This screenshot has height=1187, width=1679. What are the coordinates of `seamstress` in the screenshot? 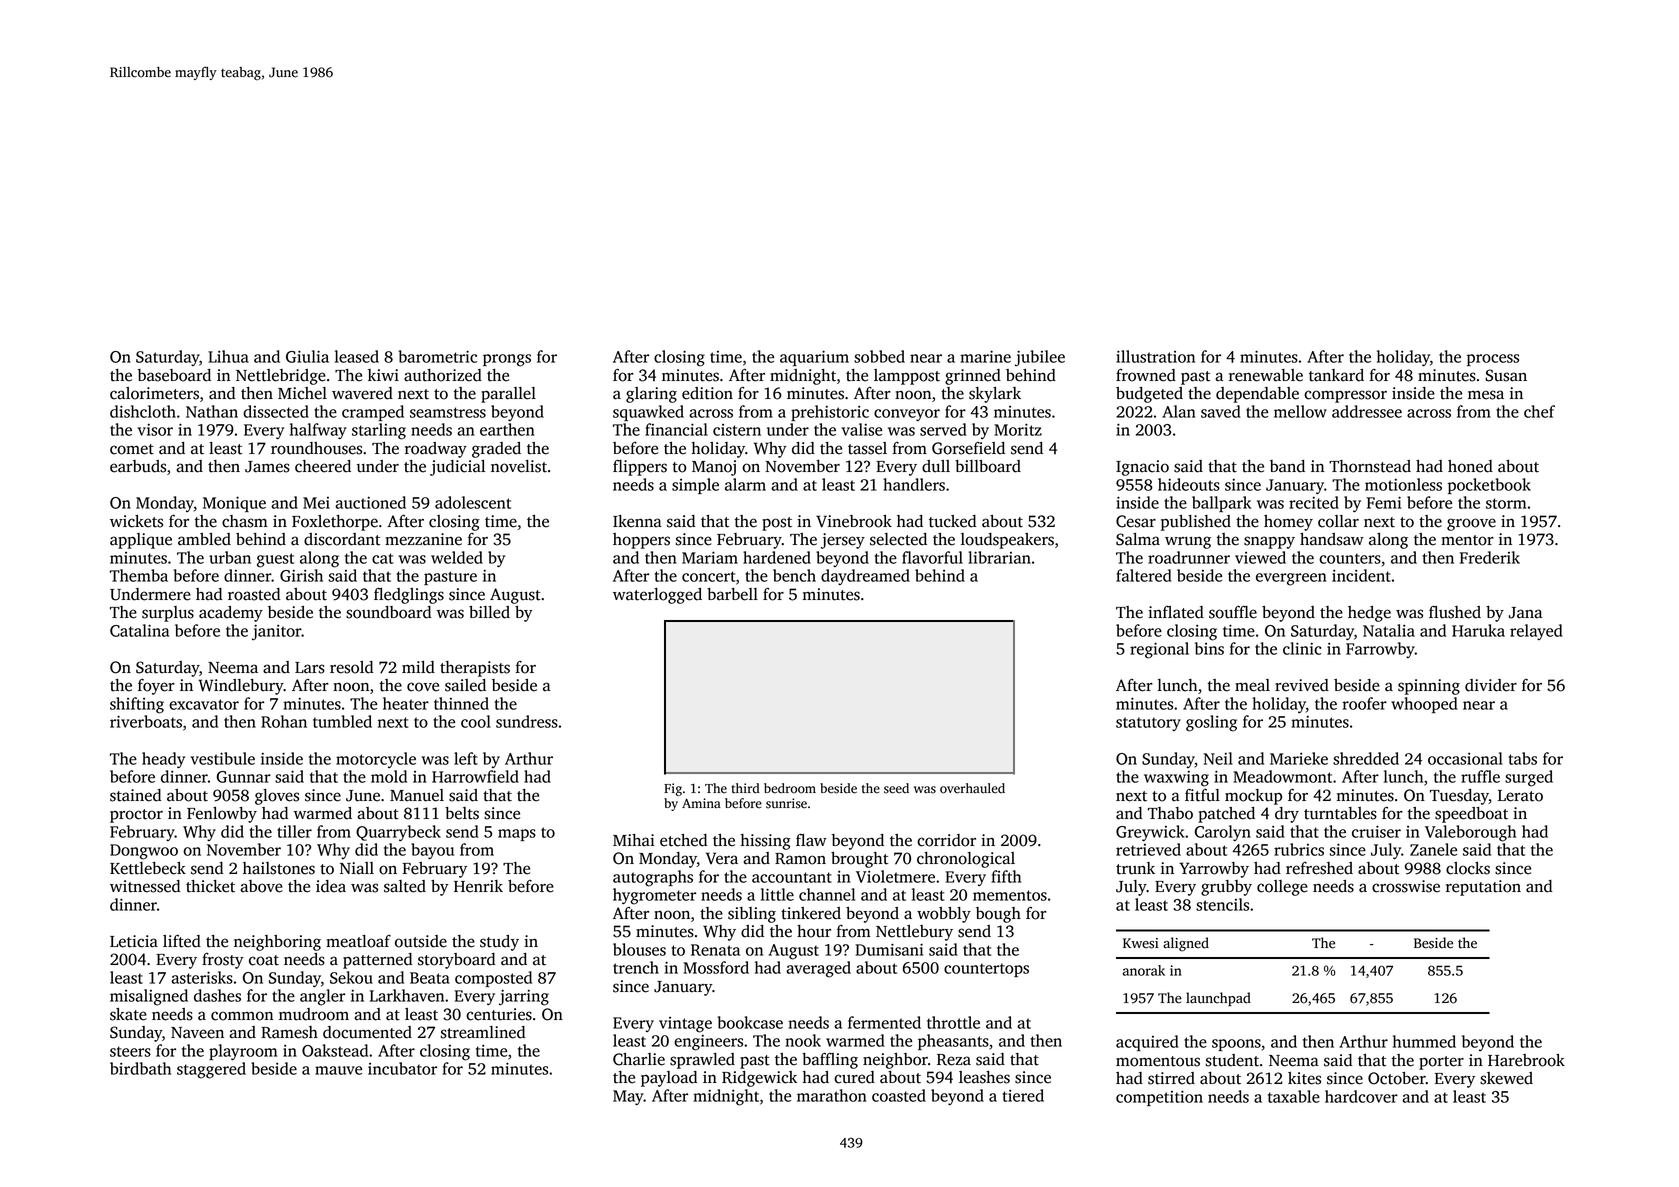 It's located at (448, 412).
